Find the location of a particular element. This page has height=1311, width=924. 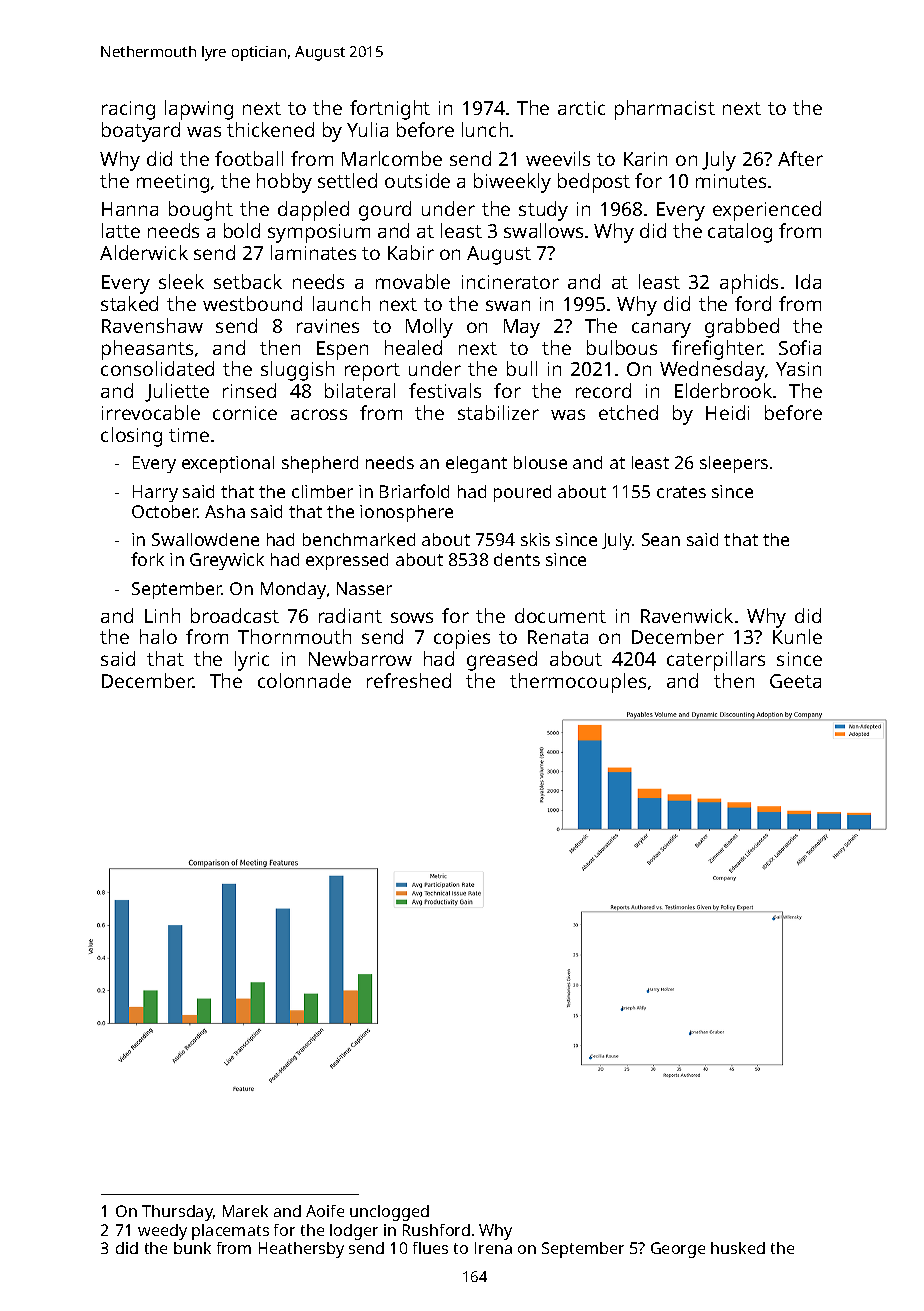

Kunle is located at coordinates (797, 636).
